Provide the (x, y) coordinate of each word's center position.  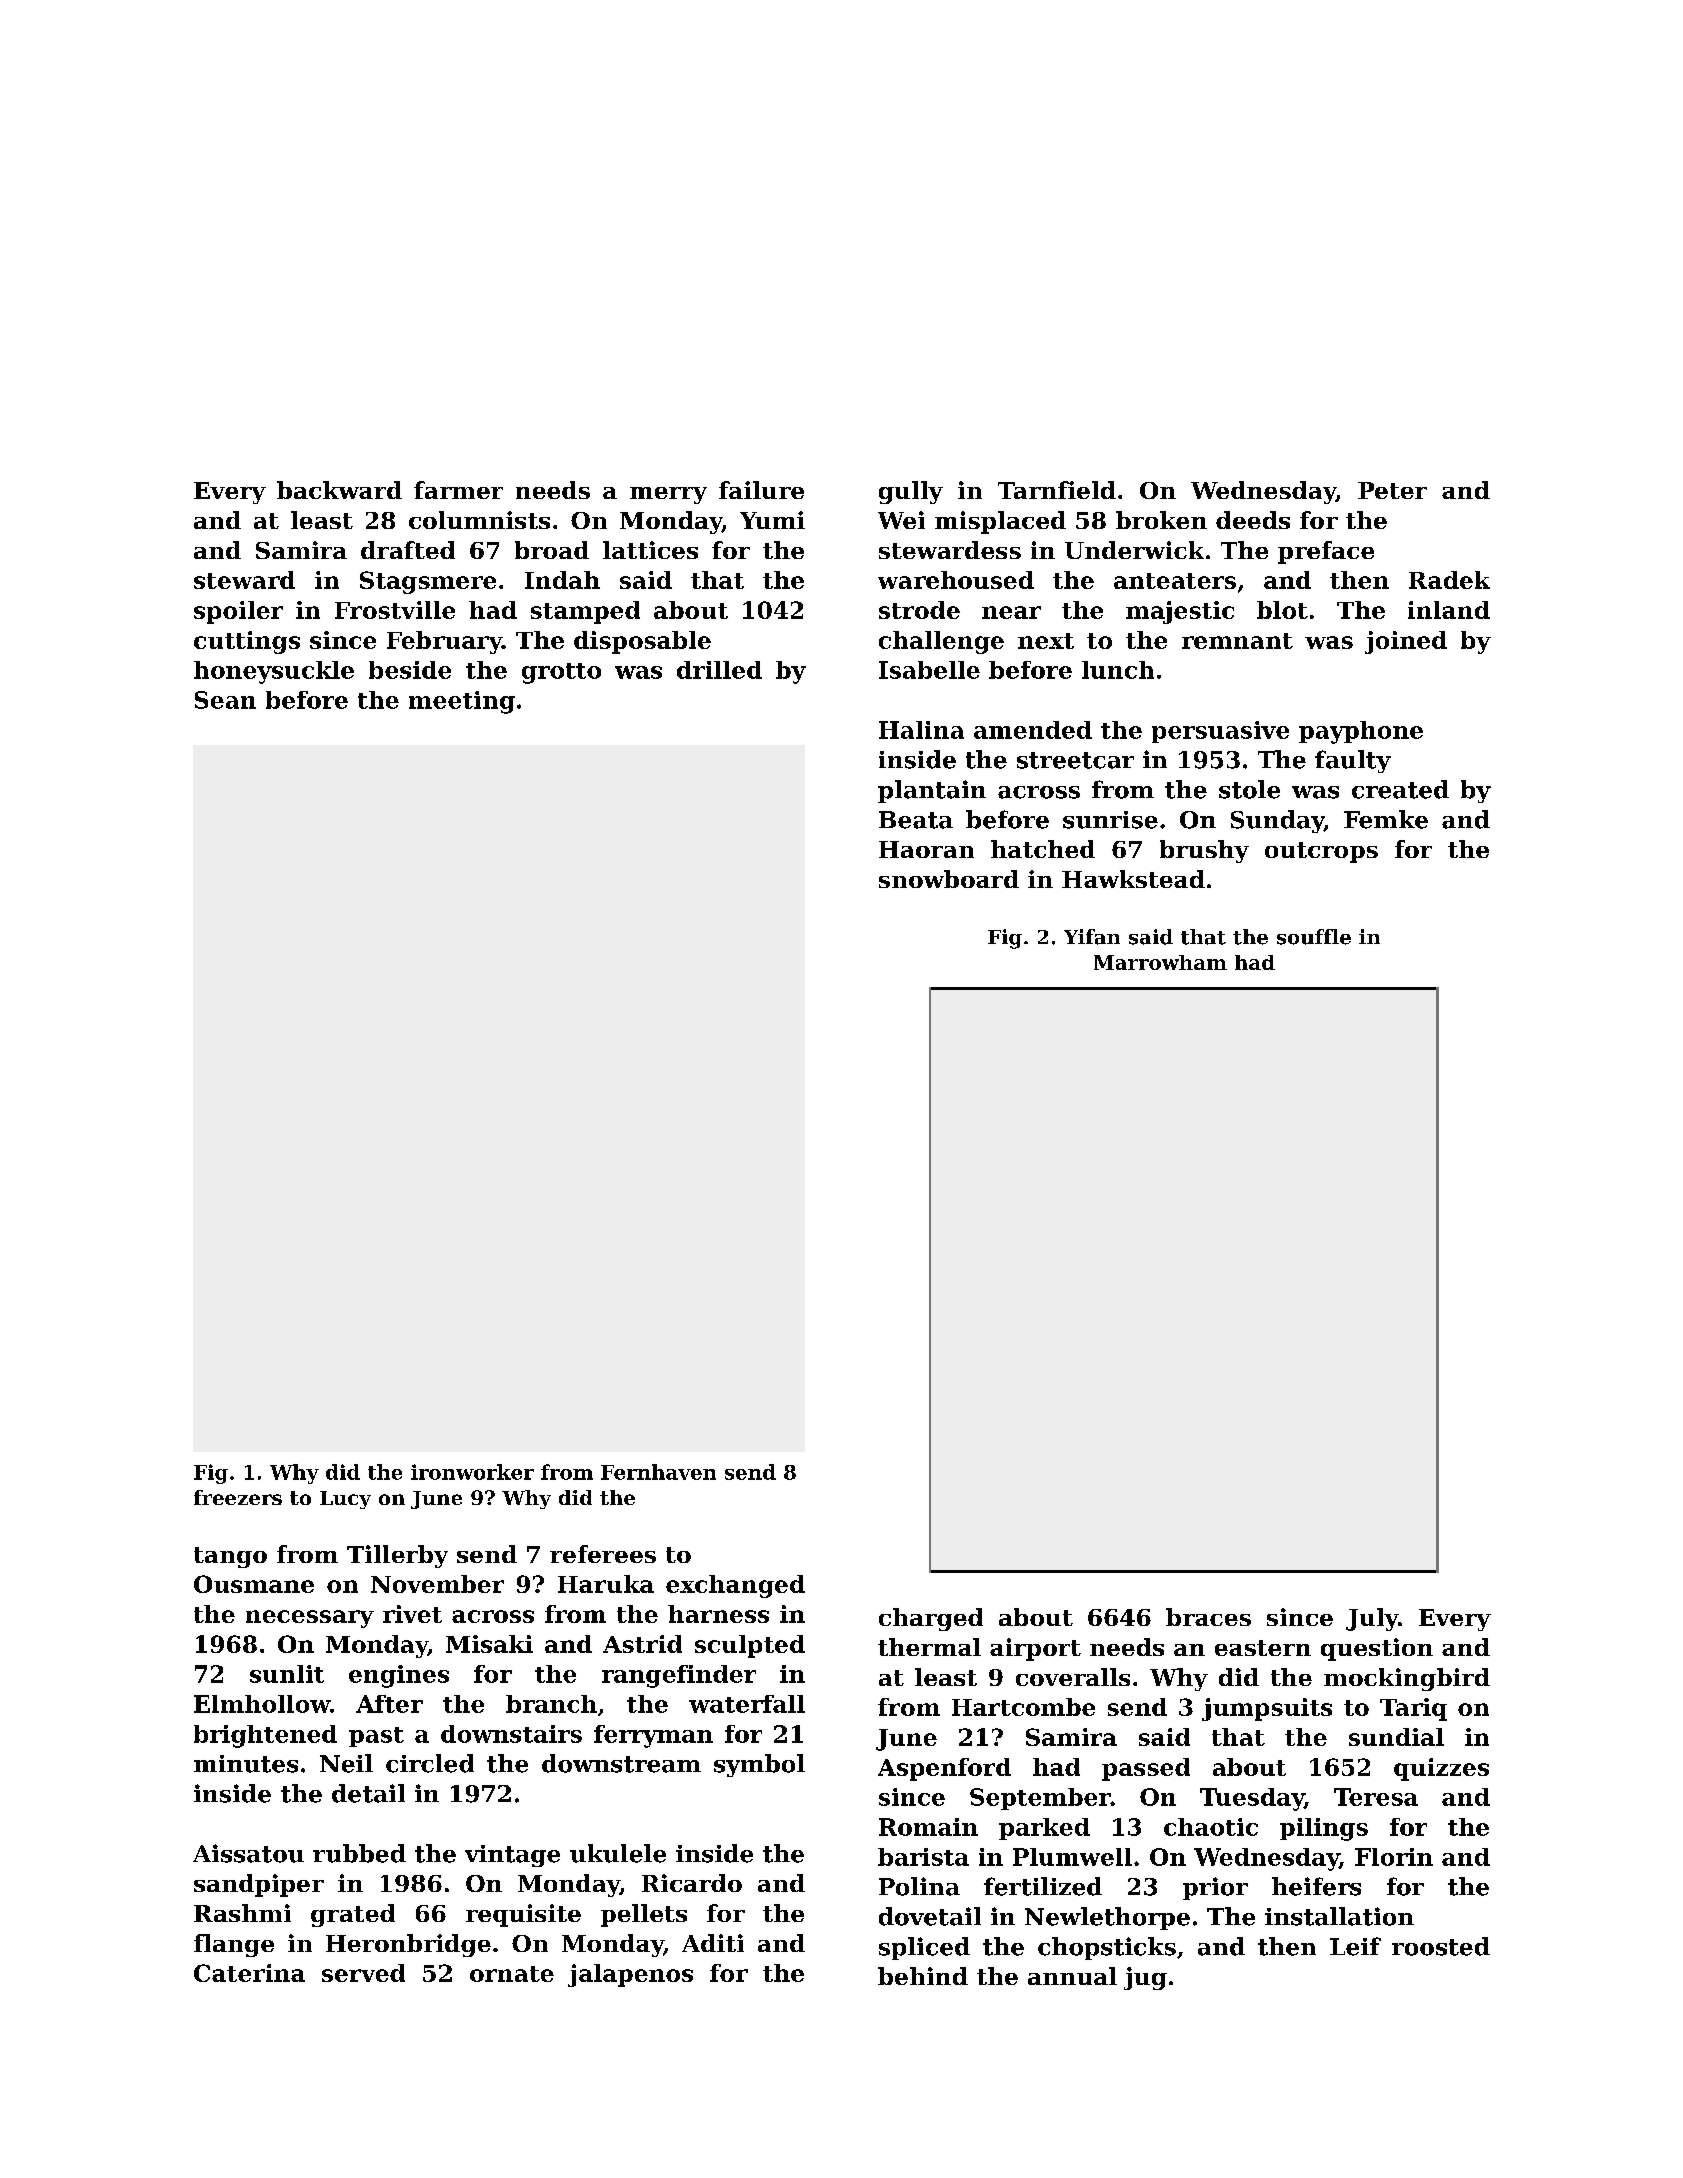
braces (1208, 1617)
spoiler (238, 612)
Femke (1386, 819)
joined (1406, 642)
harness (718, 1614)
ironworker (472, 1472)
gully (911, 492)
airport (1035, 1649)
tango (230, 1557)
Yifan (1092, 937)
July (1372, 1619)
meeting (462, 702)
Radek (1449, 580)
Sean (225, 700)
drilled (719, 670)
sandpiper (259, 1885)
